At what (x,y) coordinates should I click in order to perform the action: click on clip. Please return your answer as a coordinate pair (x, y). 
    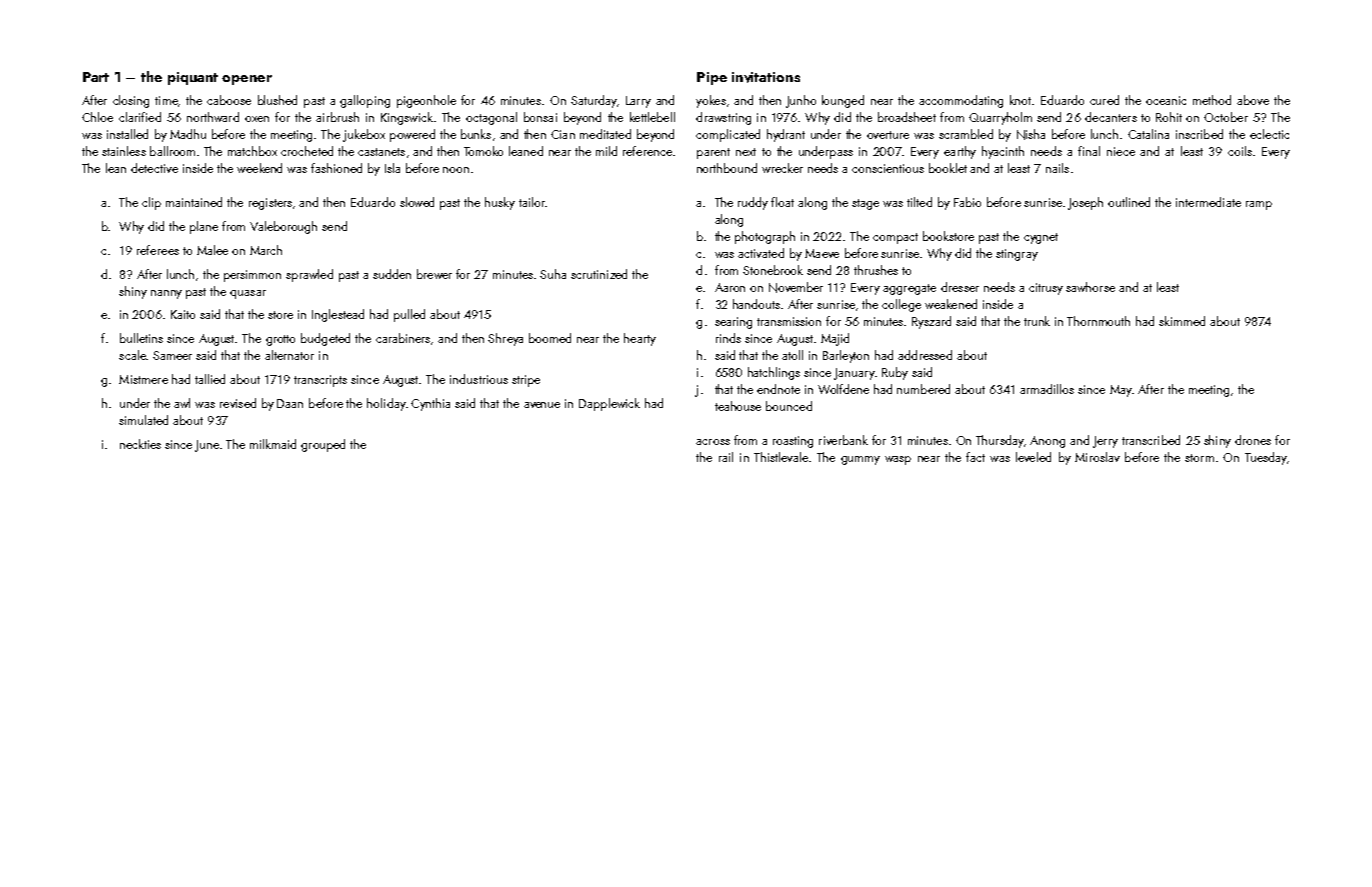
    Looking at the image, I should click on (151, 203).
